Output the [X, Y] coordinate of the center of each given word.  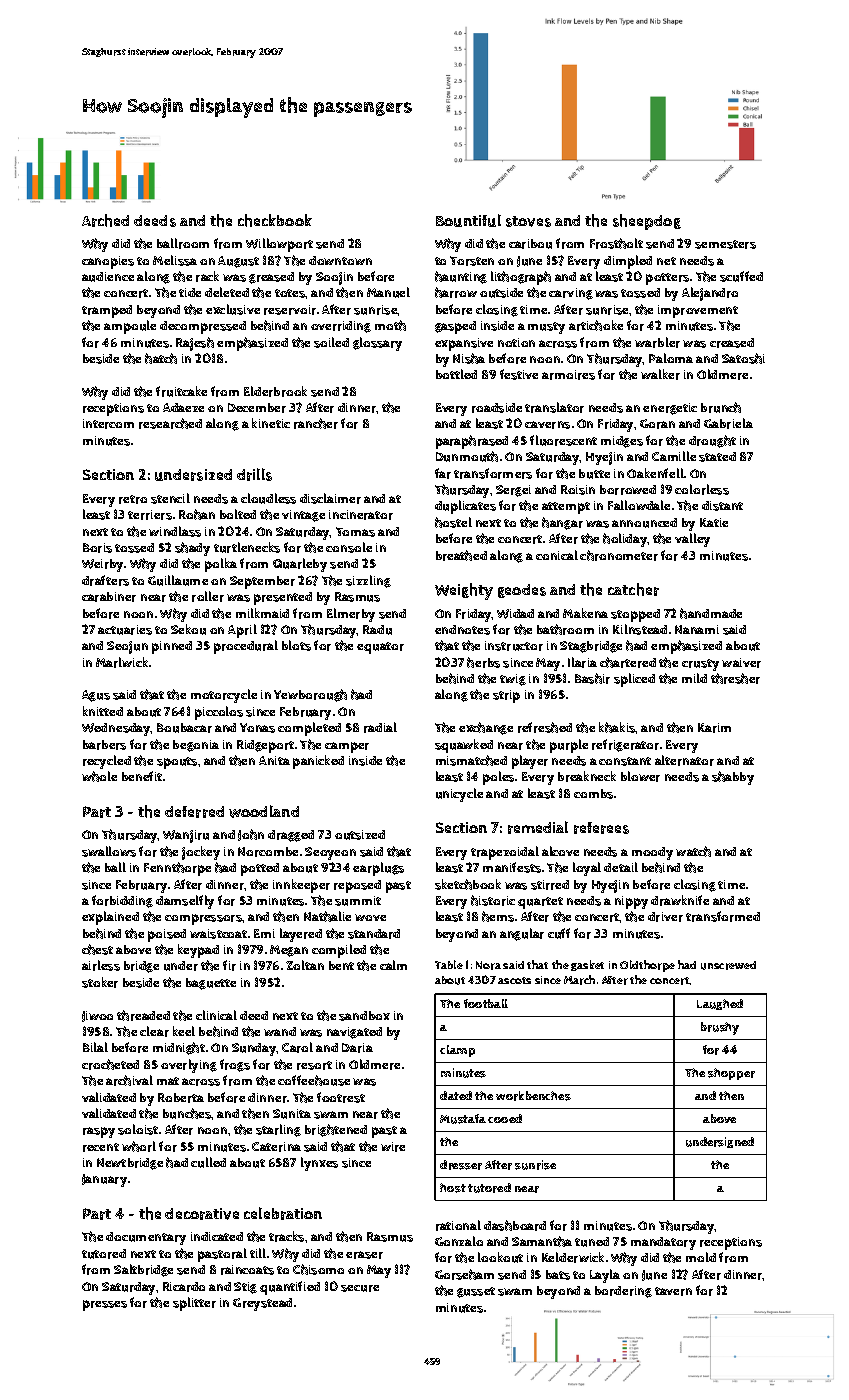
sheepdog [647, 222]
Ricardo [184, 1287]
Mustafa [463, 1119]
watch [693, 851]
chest [97, 949]
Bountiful [468, 220]
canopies [108, 262]
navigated [354, 1033]
